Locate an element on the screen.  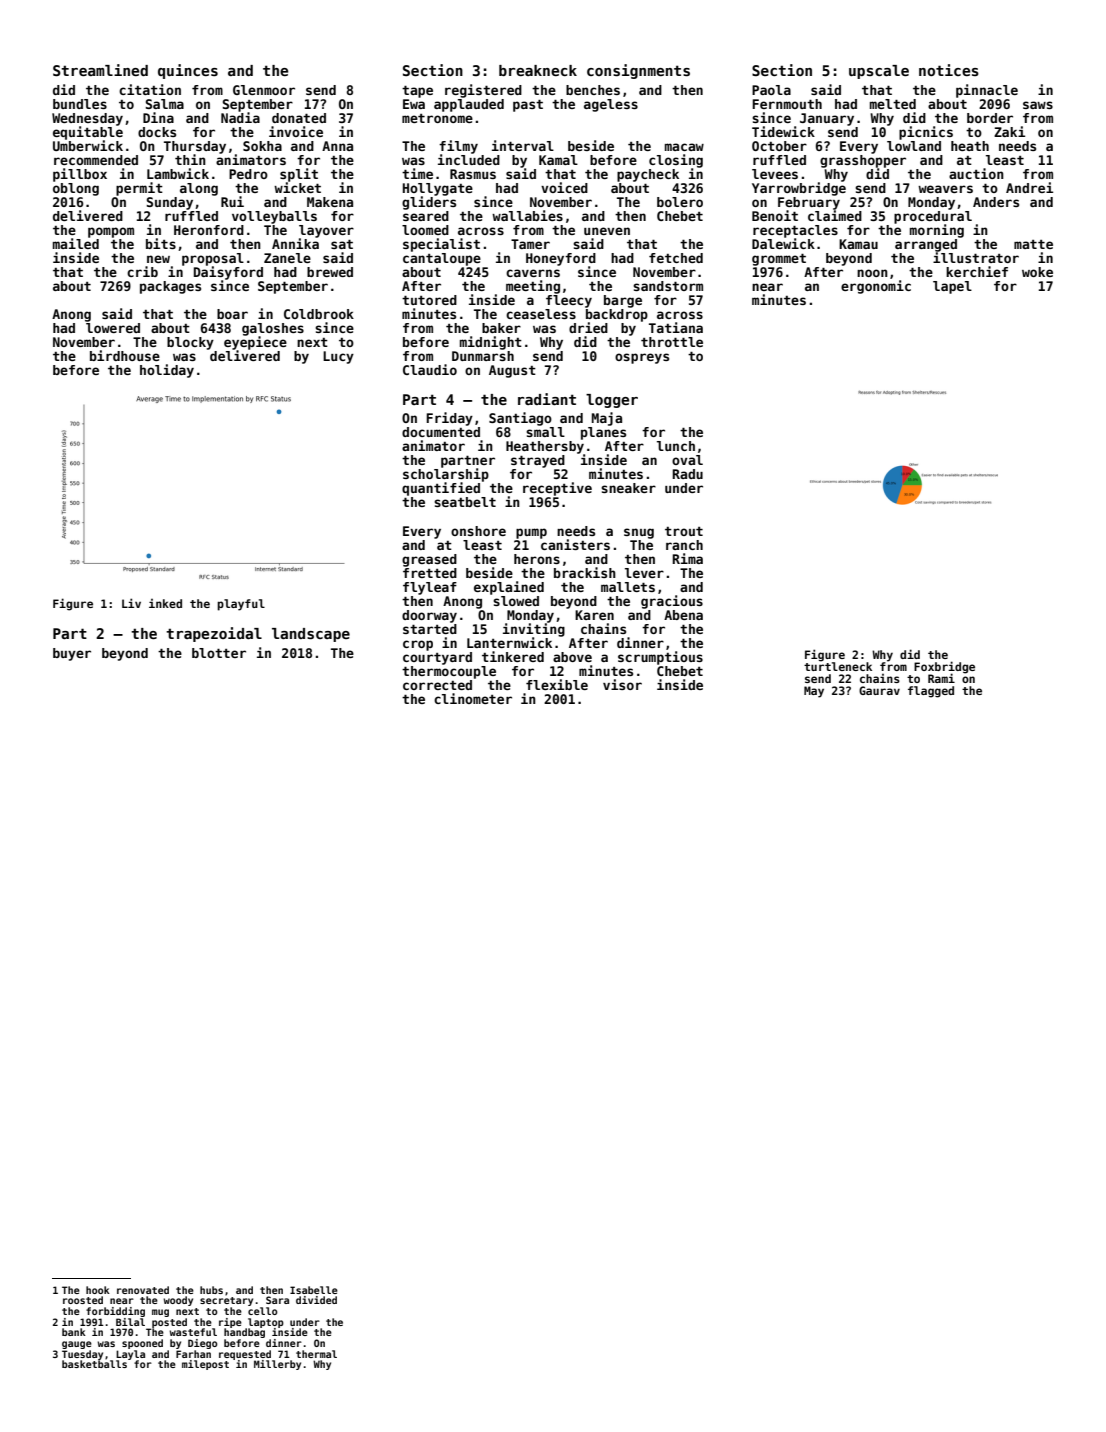
Isabelle is located at coordinates (314, 1290).
